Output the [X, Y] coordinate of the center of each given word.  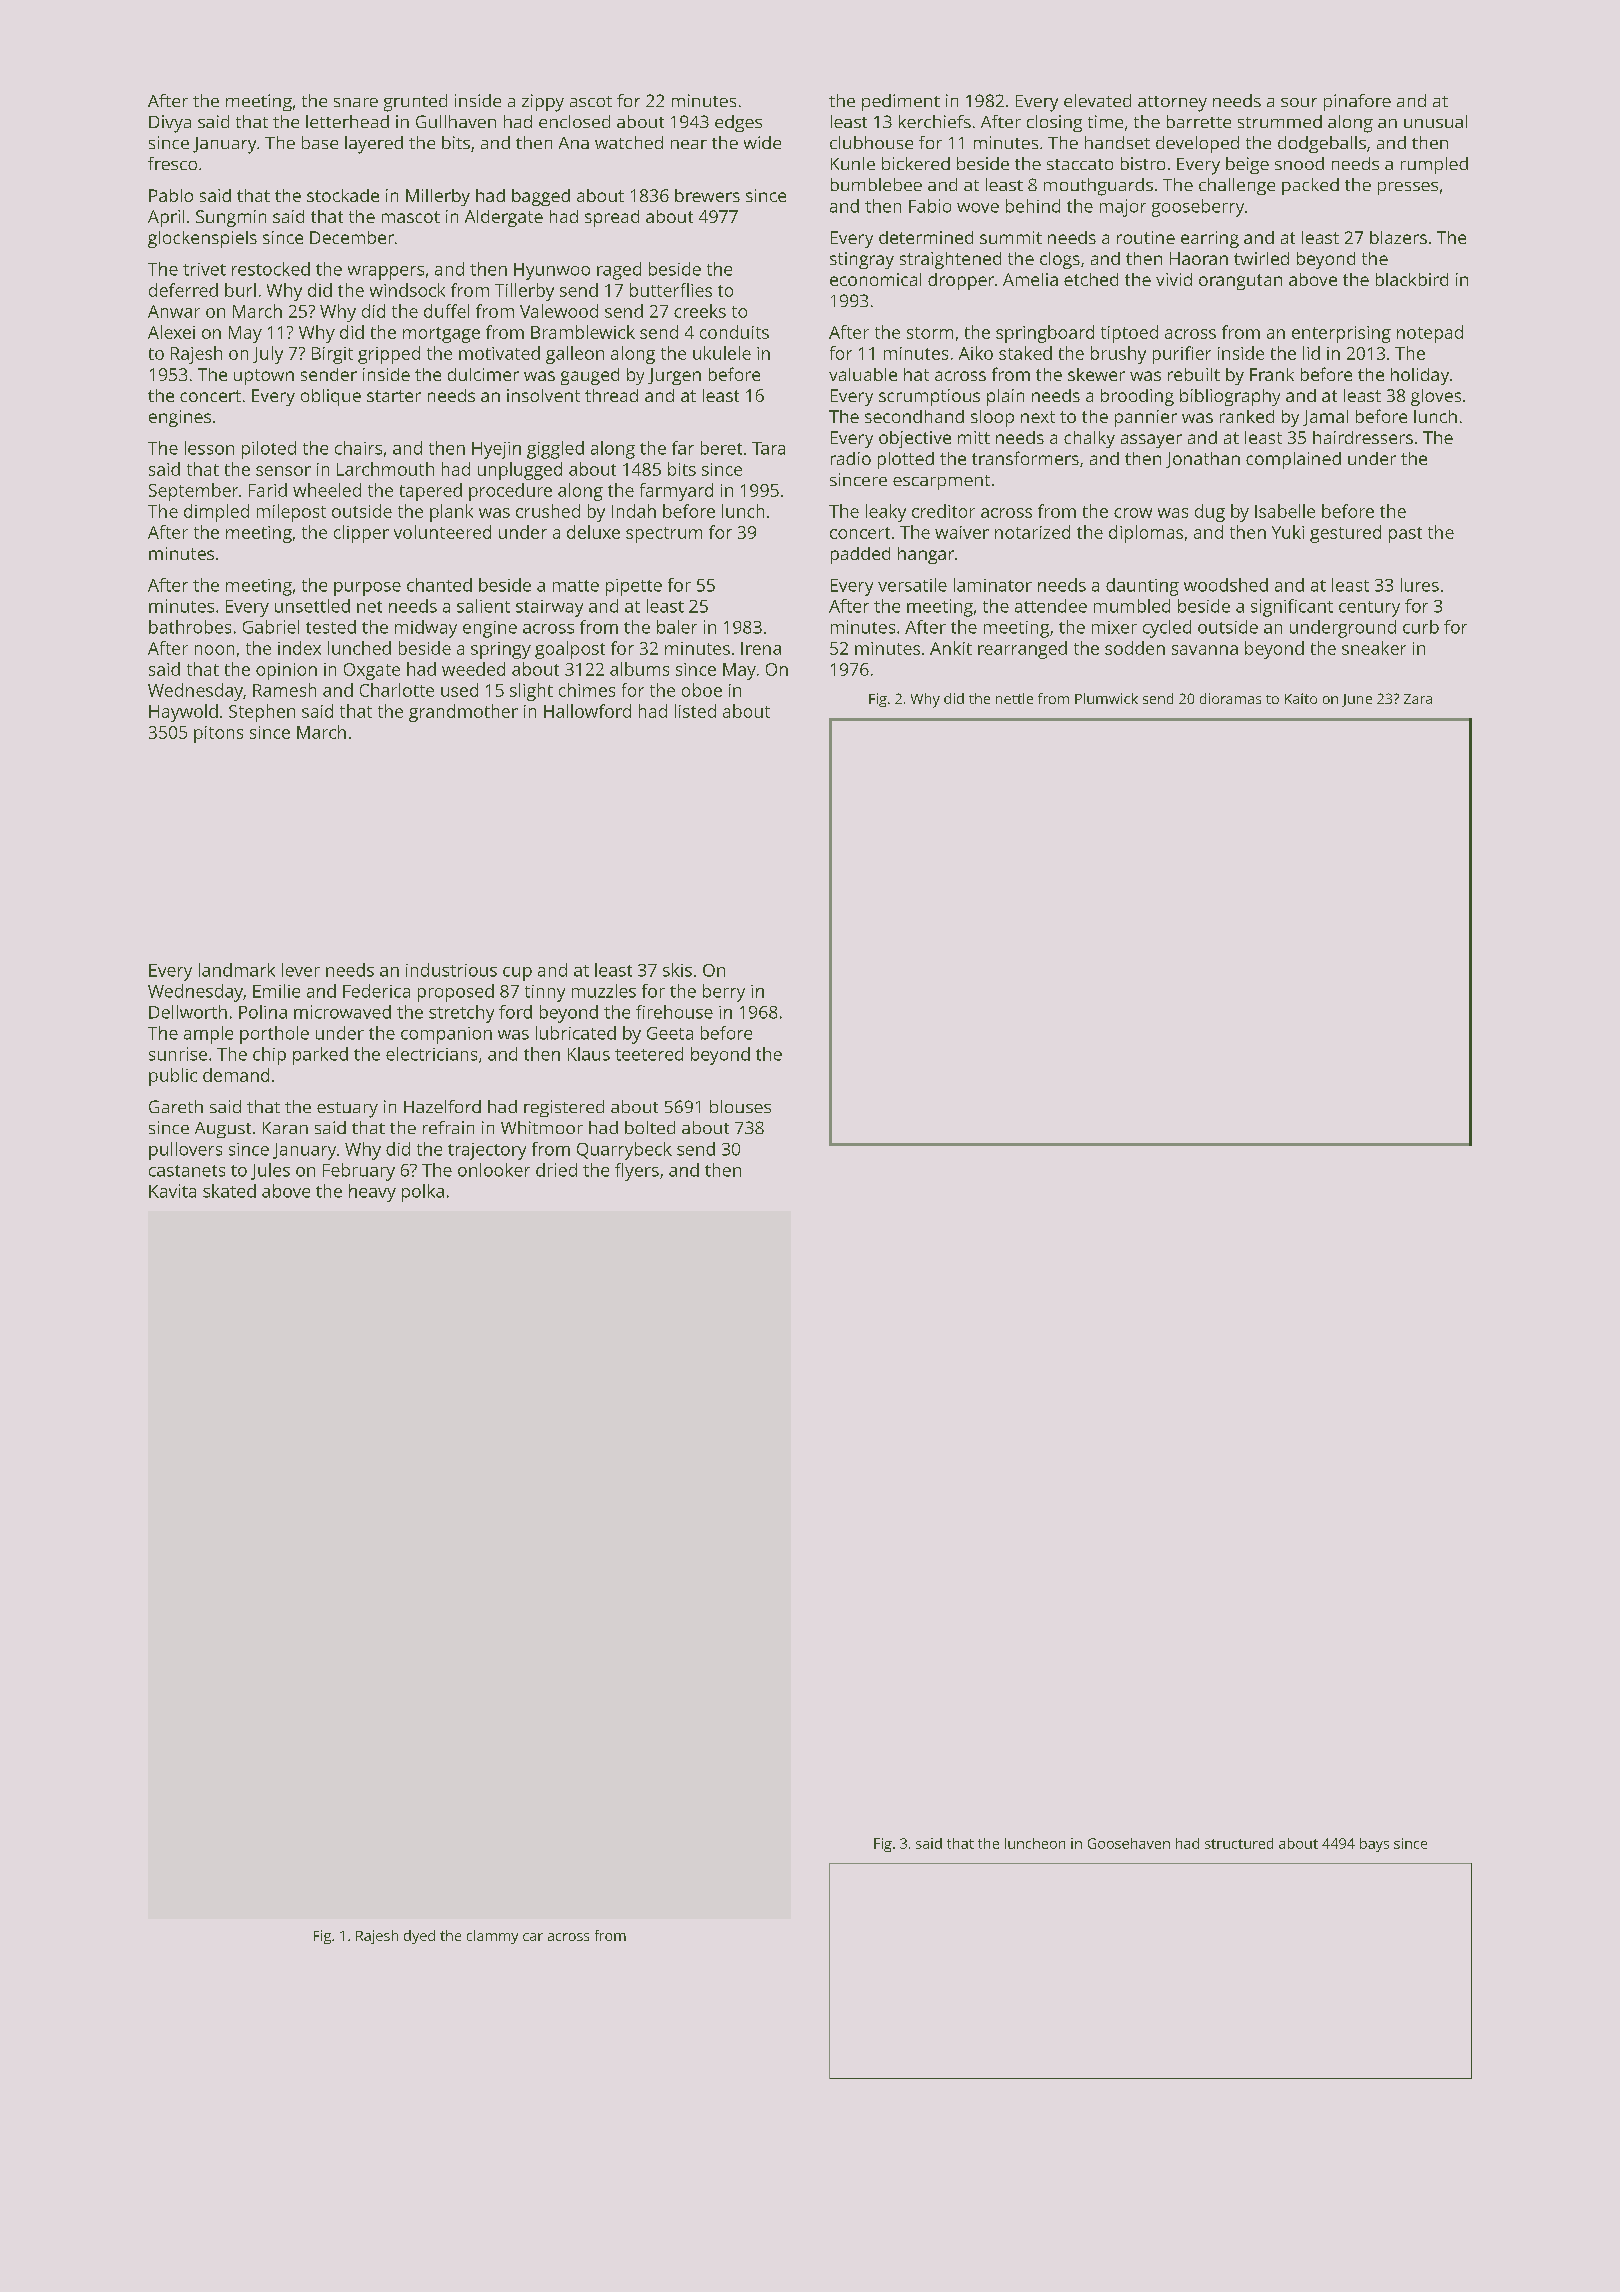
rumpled [1434, 165]
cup [517, 974]
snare [356, 102]
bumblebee [876, 184]
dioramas [1230, 698]
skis [677, 970]
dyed [419, 1937]
